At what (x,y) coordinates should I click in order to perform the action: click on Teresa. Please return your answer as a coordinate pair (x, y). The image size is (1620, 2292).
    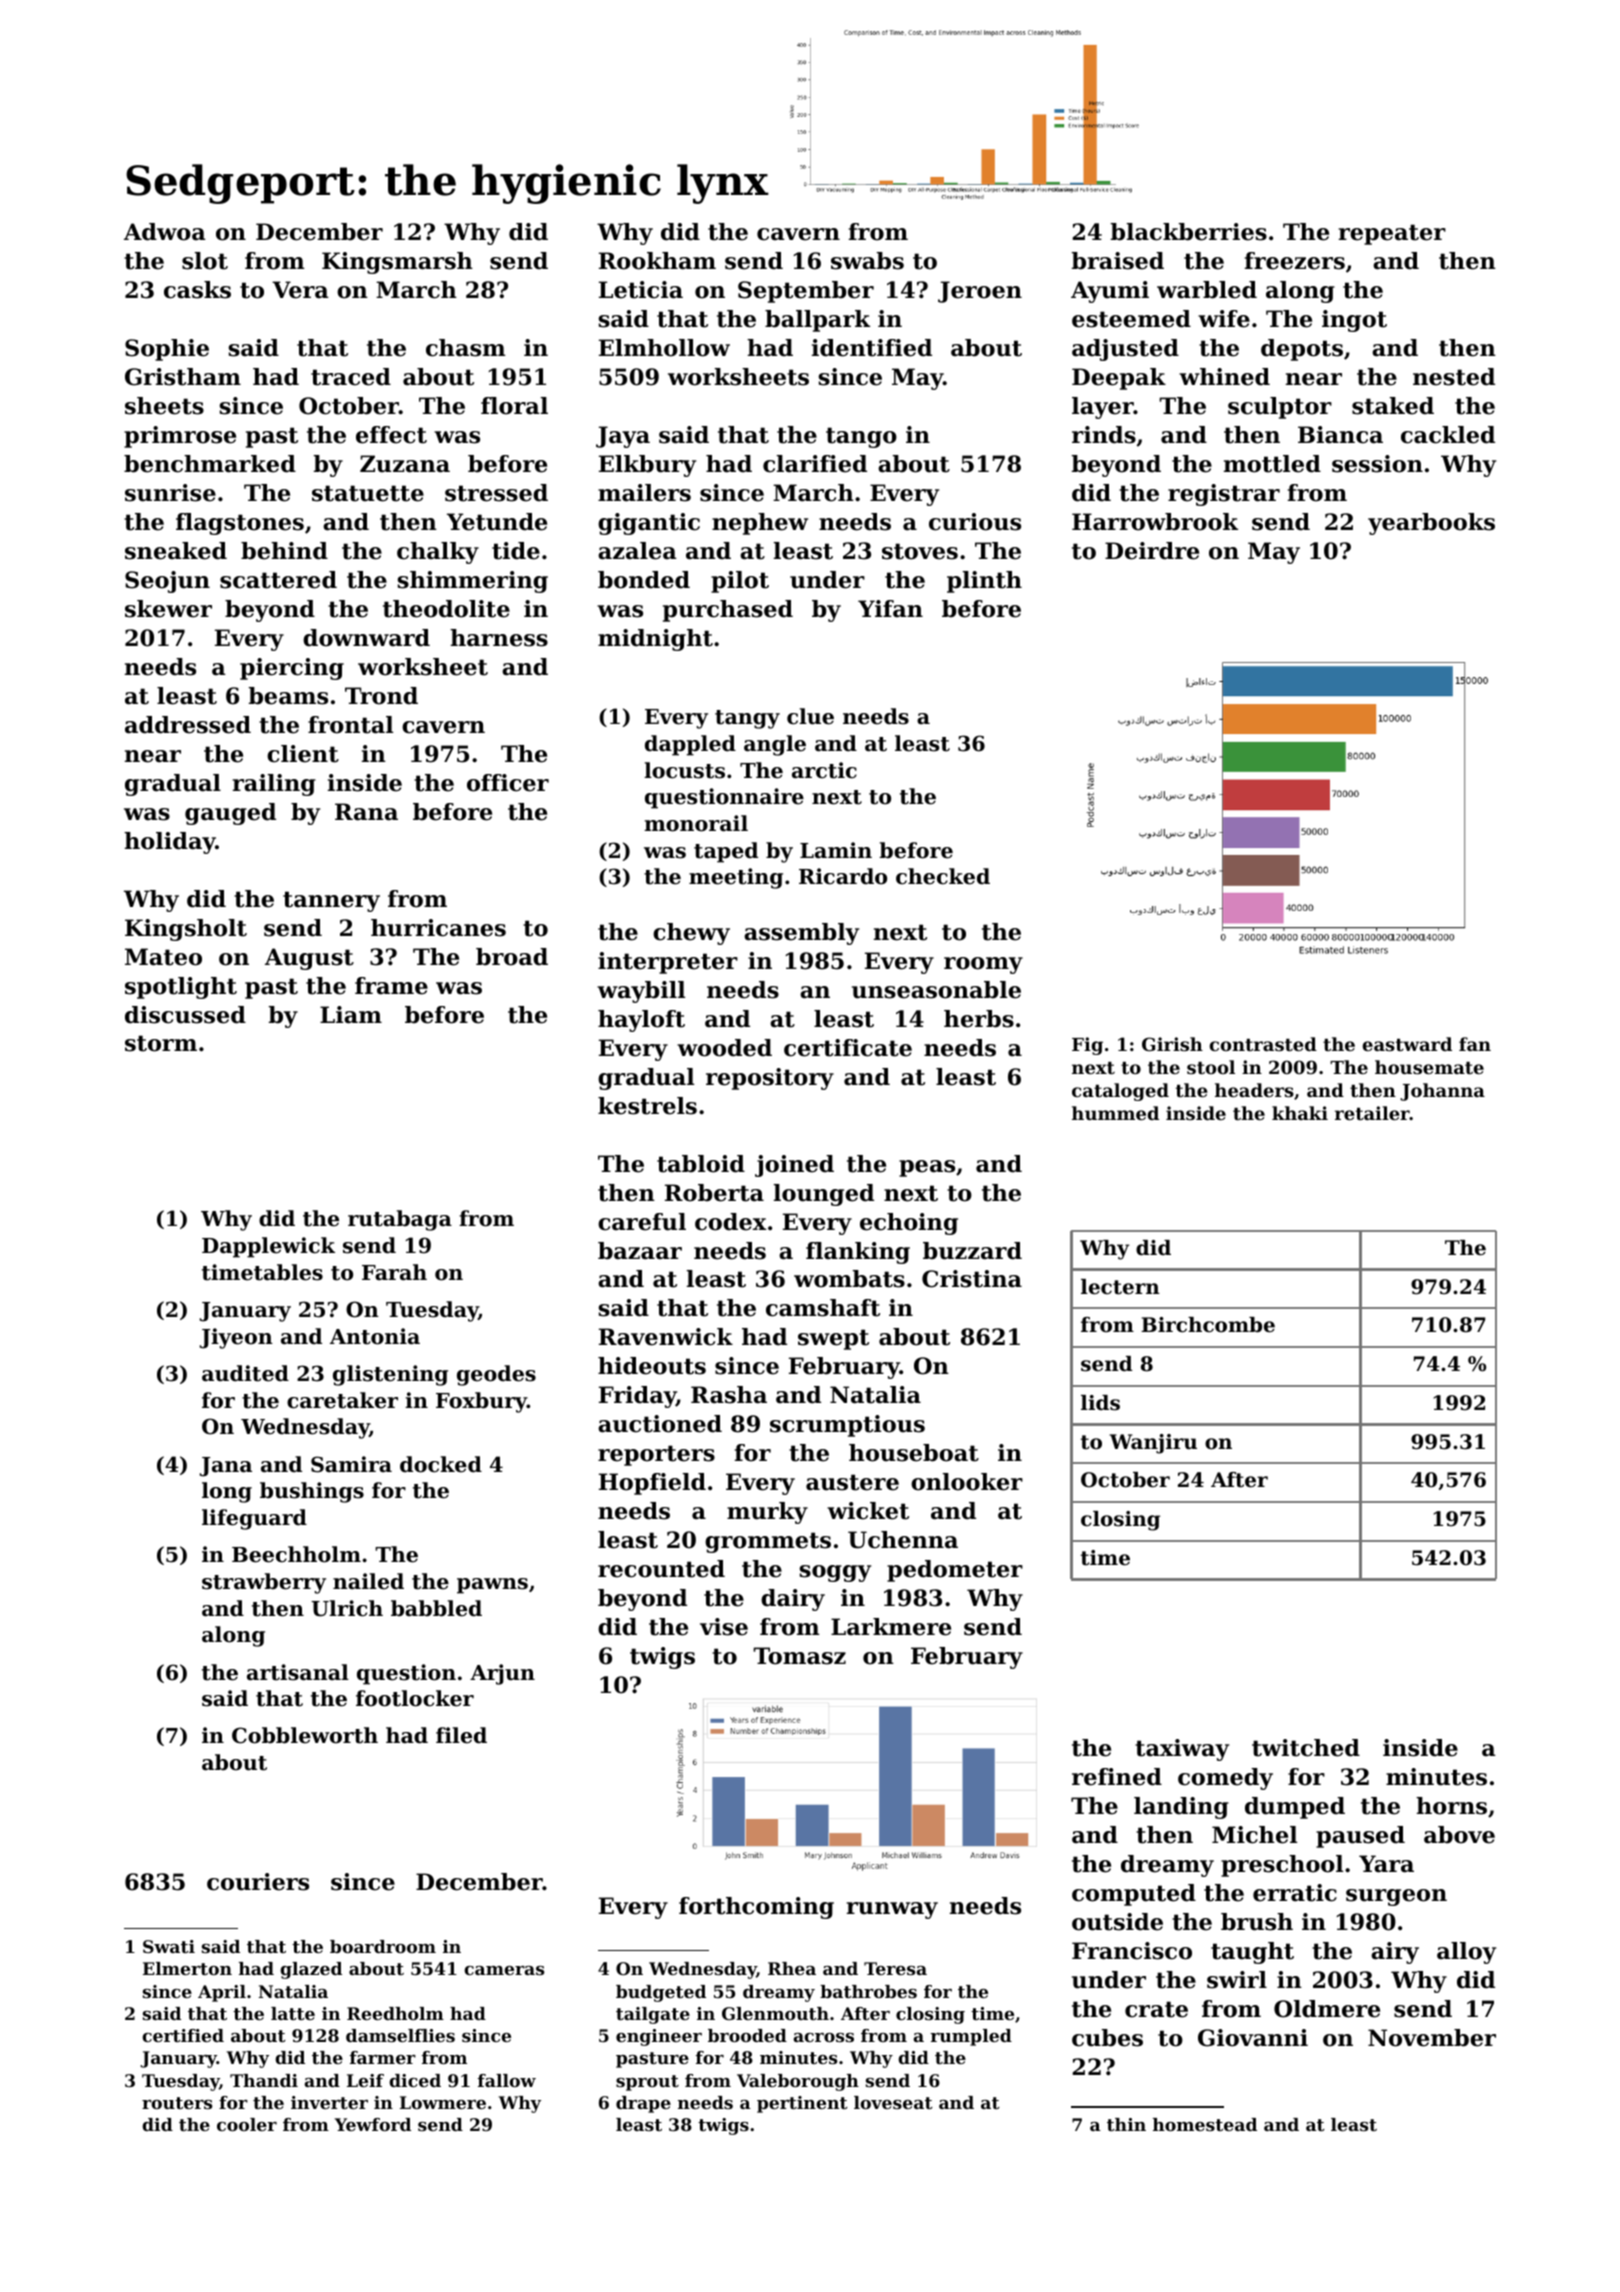
    Looking at the image, I should click on (895, 1968).
